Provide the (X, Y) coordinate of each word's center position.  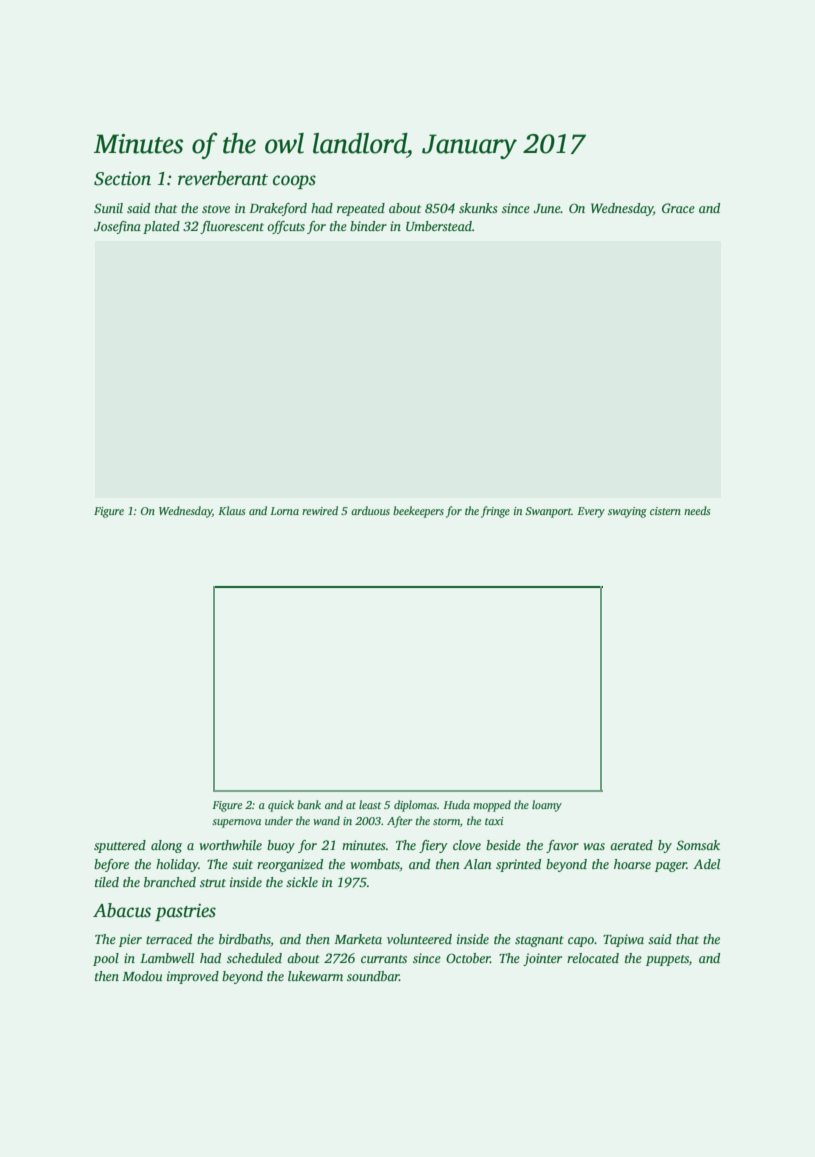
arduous (370, 510)
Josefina (117, 227)
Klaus (231, 510)
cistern (665, 511)
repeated (361, 209)
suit (242, 864)
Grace (678, 208)
